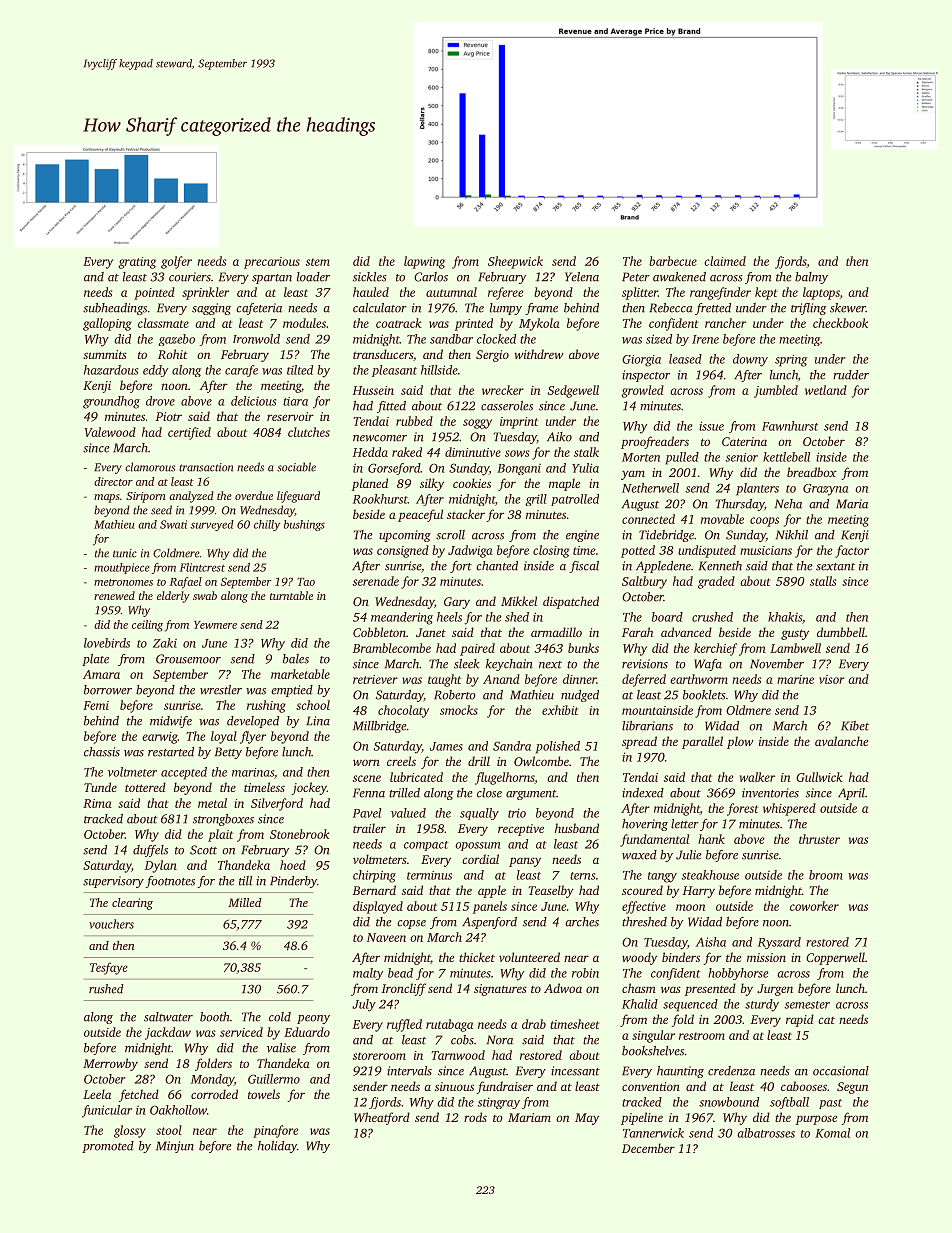  Describe the element at coordinates (176, 262) in the document. I see `golfer` at that location.
